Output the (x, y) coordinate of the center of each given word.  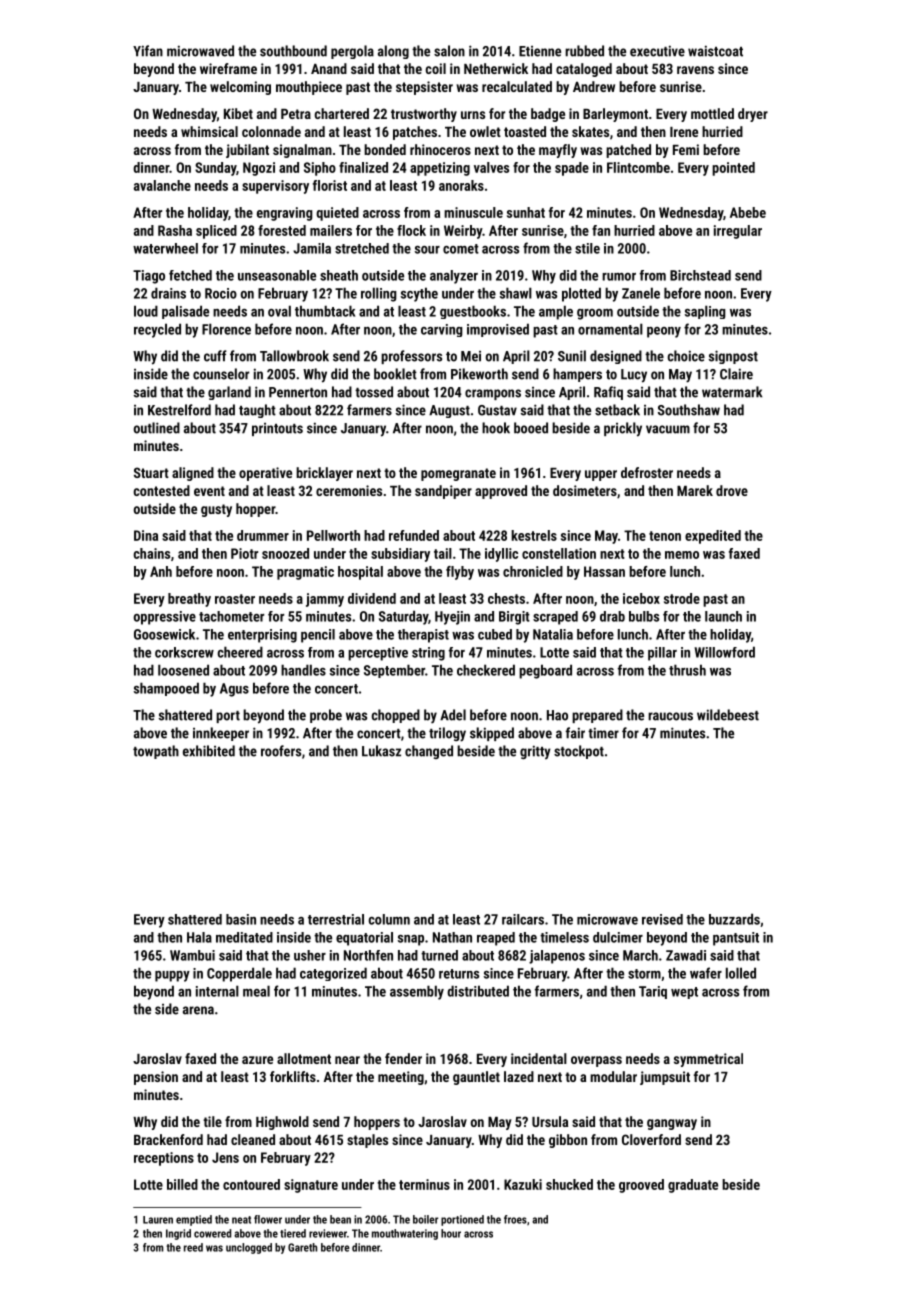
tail (443, 553)
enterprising (262, 636)
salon (449, 51)
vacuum (668, 429)
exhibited (209, 751)
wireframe (228, 68)
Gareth (302, 1247)
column (389, 919)
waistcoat (715, 51)
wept (684, 993)
